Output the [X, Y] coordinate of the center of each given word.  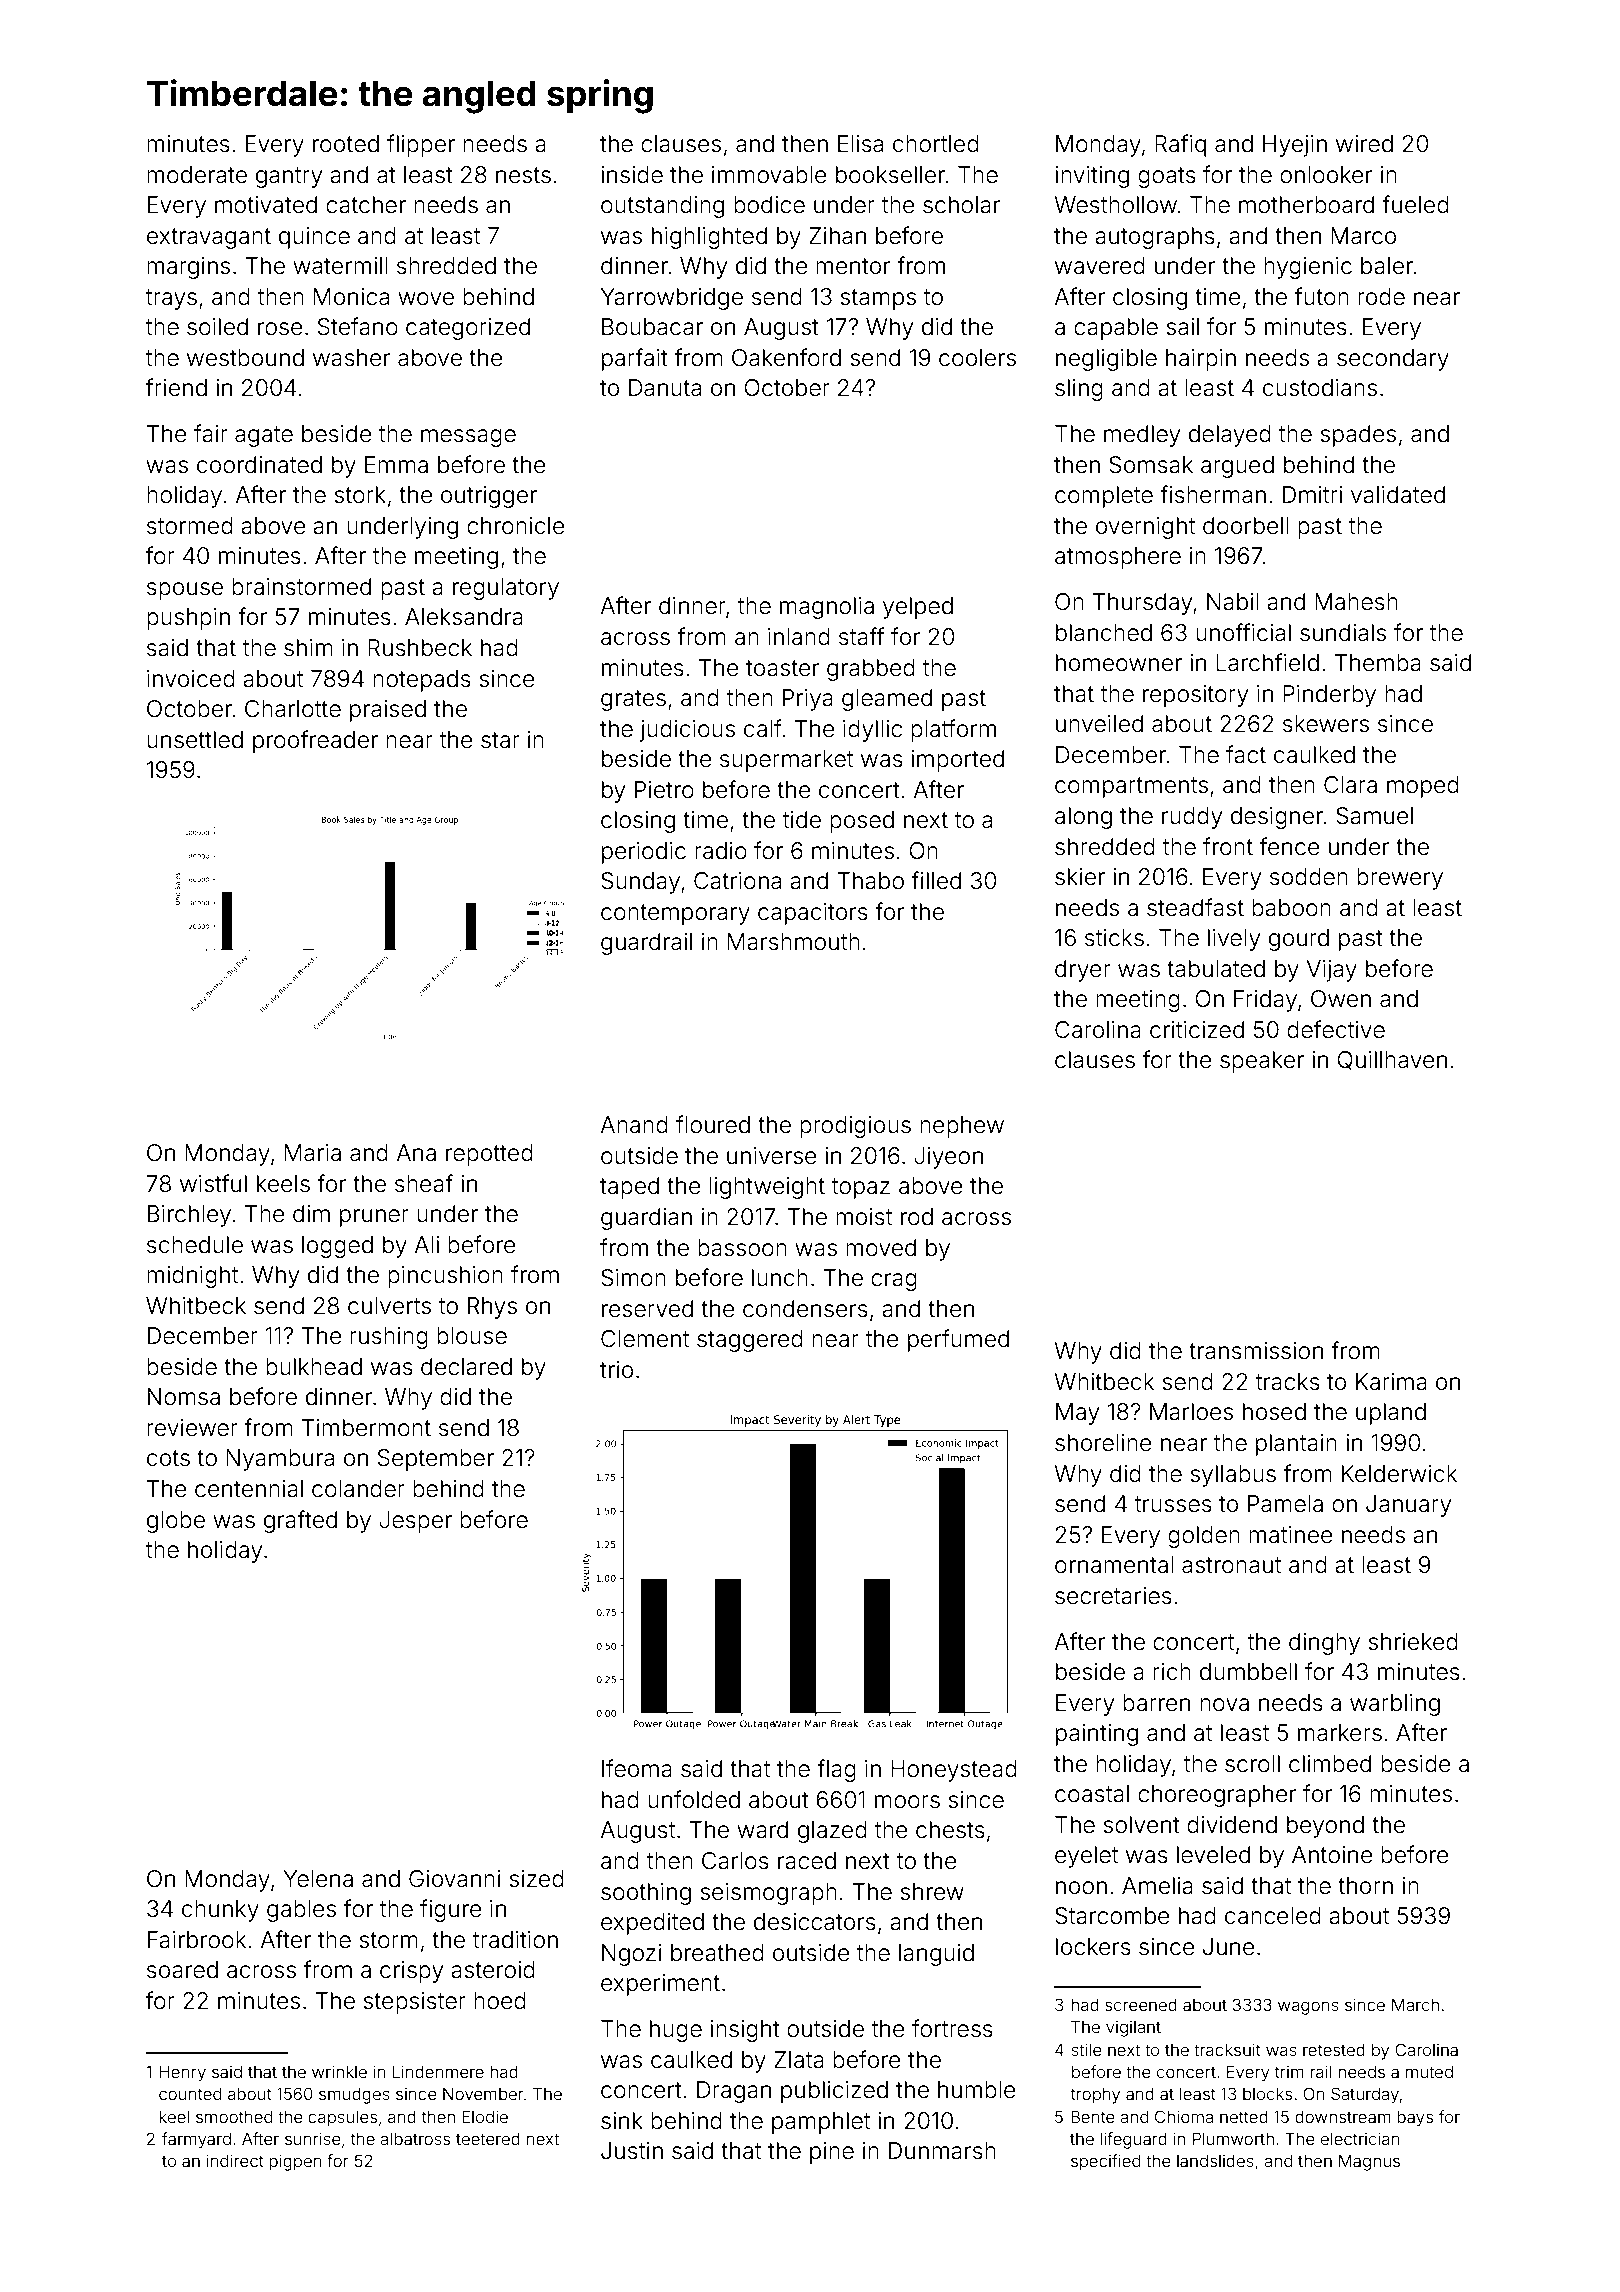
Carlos [735, 1861]
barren [1156, 1703]
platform [953, 730]
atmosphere [1118, 558]
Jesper [415, 1522]
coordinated [259, 465]
